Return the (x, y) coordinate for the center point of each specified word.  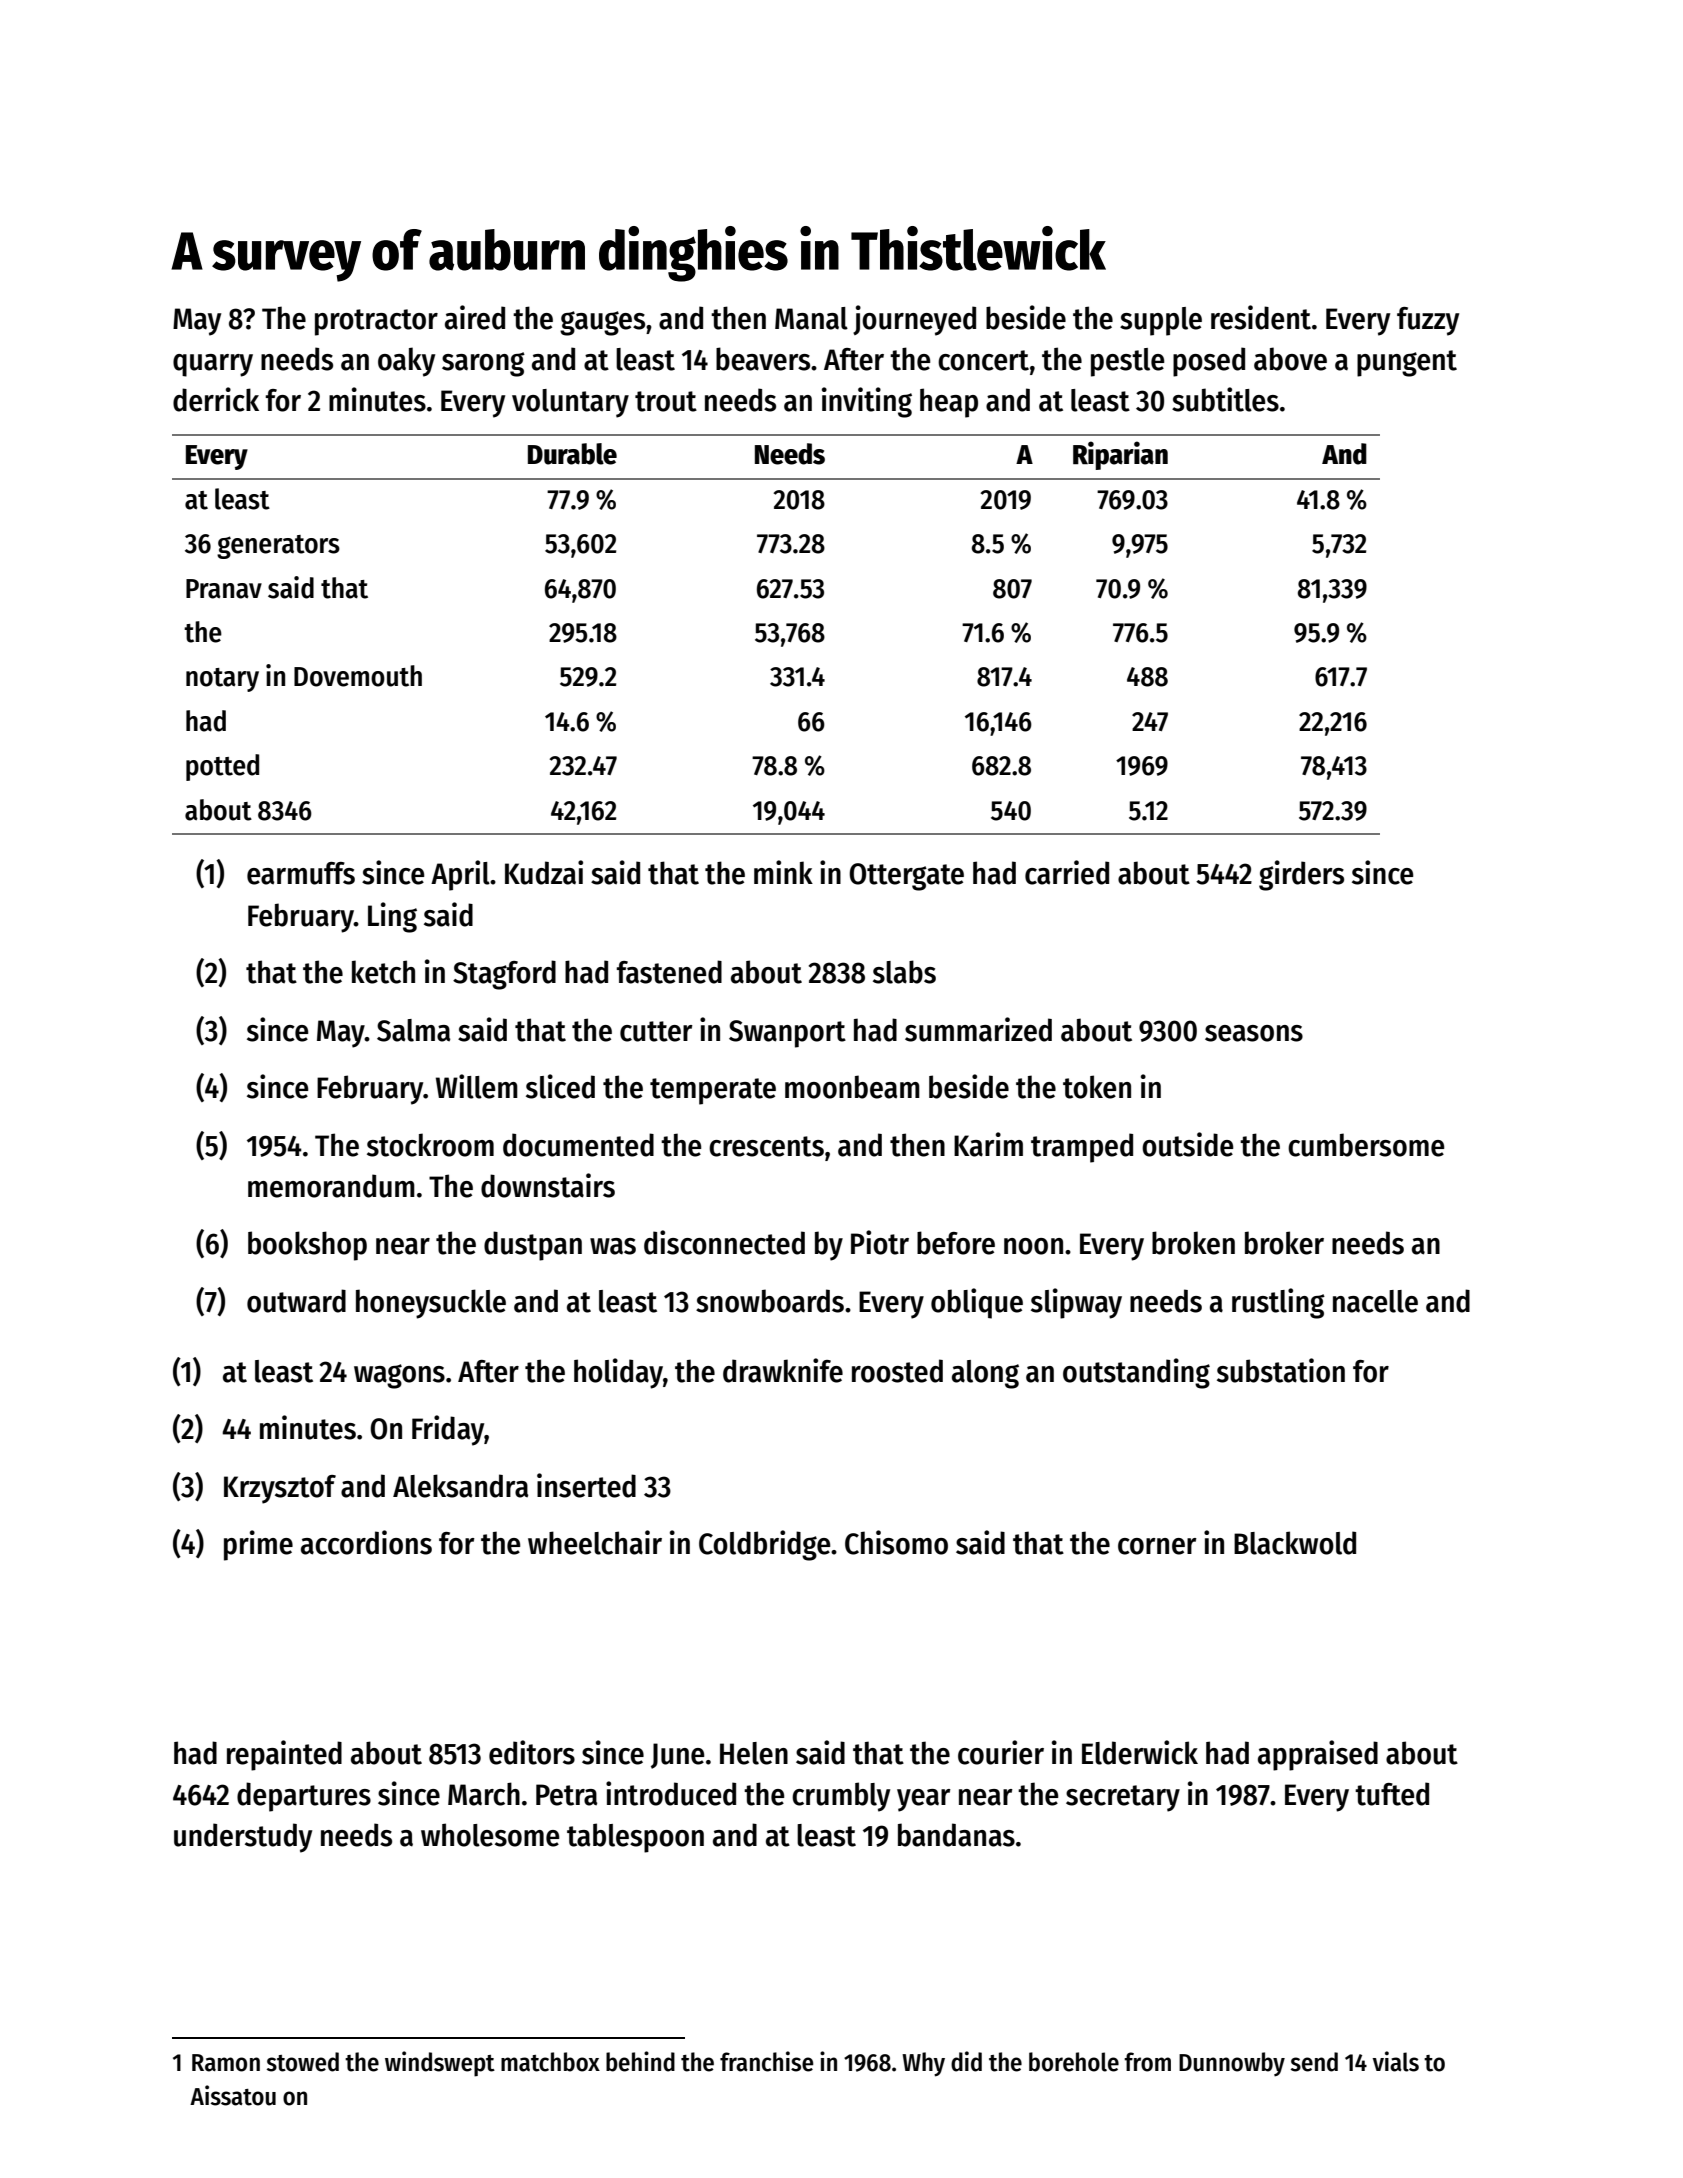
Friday (448, 1430)
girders (1301, 875)
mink (783, 872)
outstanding (1136, 1373)
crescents (766, 1146)
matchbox (550, 2062)
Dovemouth (358, 676)
